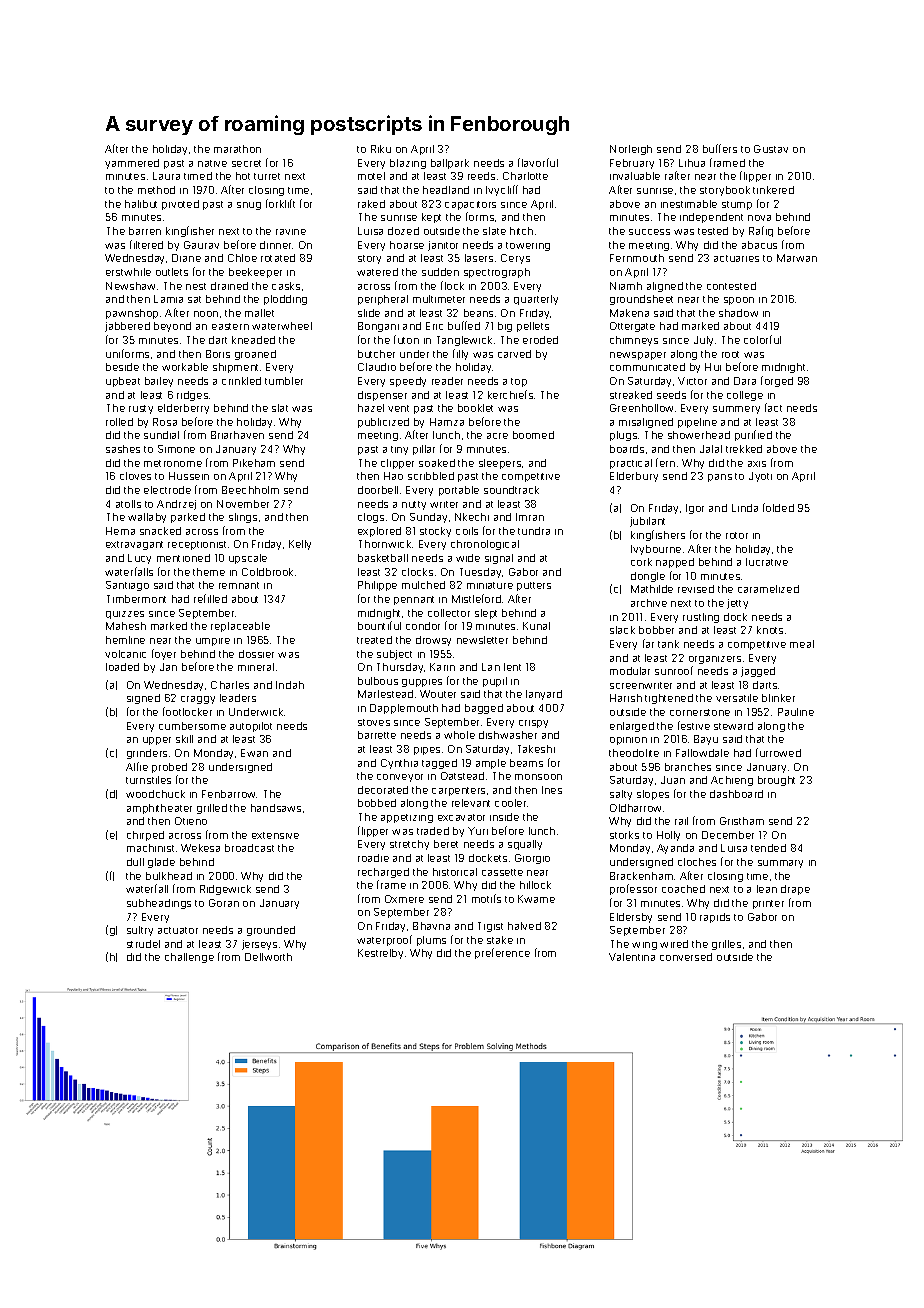 The image size is (924, 1308). What do you see at coordinates (626, 698) in the document?
I see `Harish` at bounding box center [626, 698].
